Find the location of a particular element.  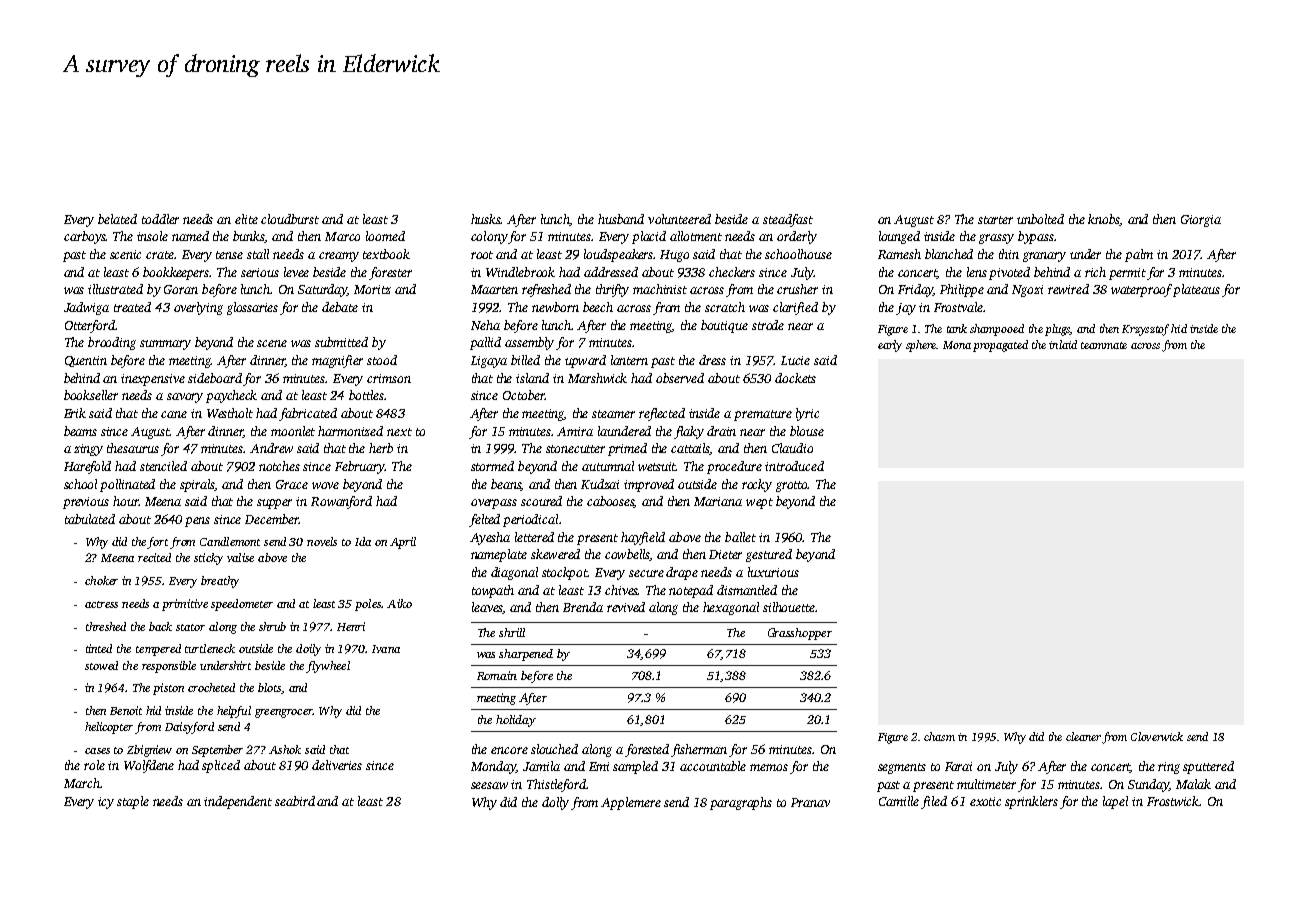

toddler is located at coordinates (160, 219).
